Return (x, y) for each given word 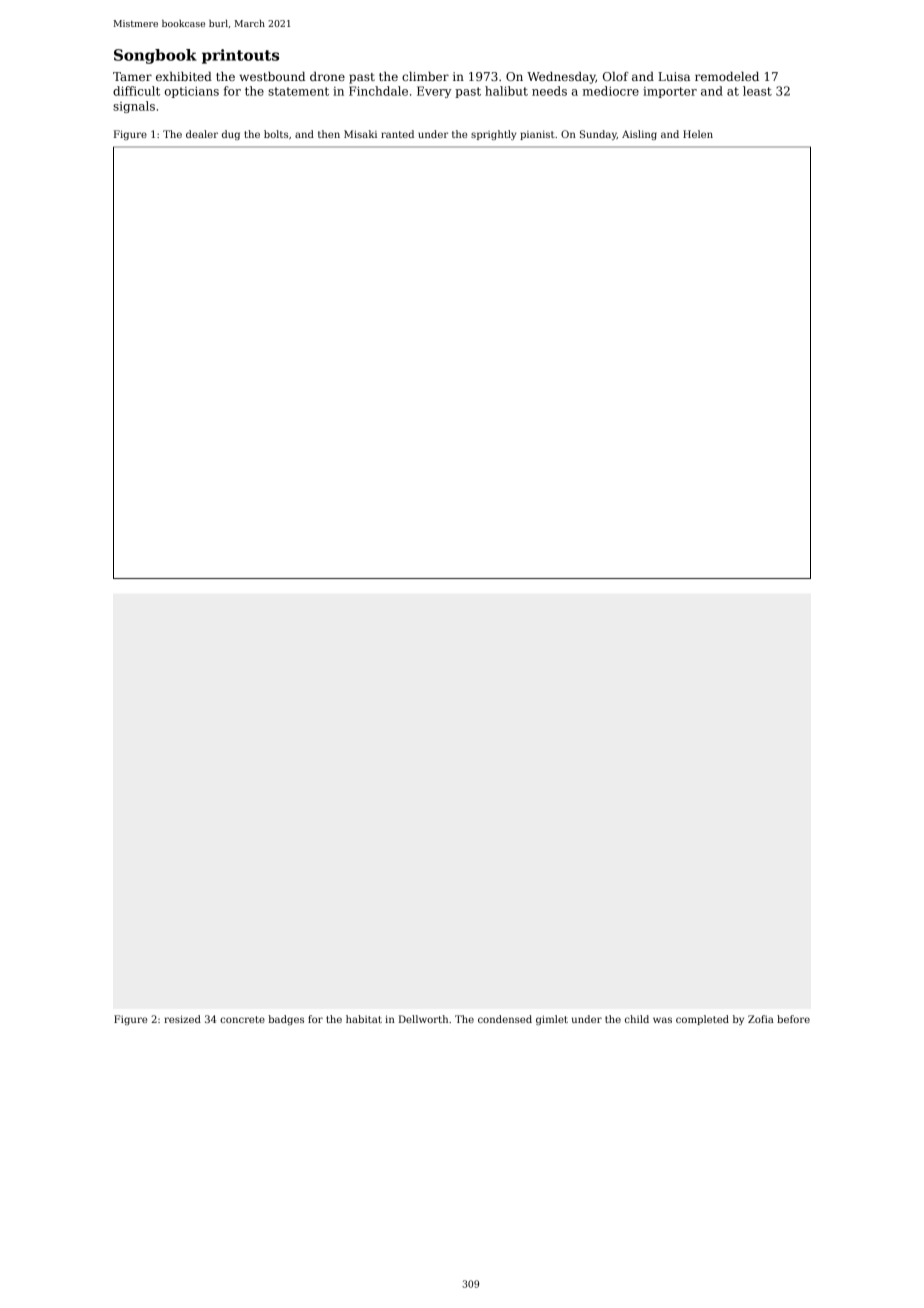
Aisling (639, 135)
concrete (242, 1019)
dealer (202, 134)
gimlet (552, 1020)
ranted (397, 134)
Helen (698, 134)
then (329, 134)
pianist (537, 135)
